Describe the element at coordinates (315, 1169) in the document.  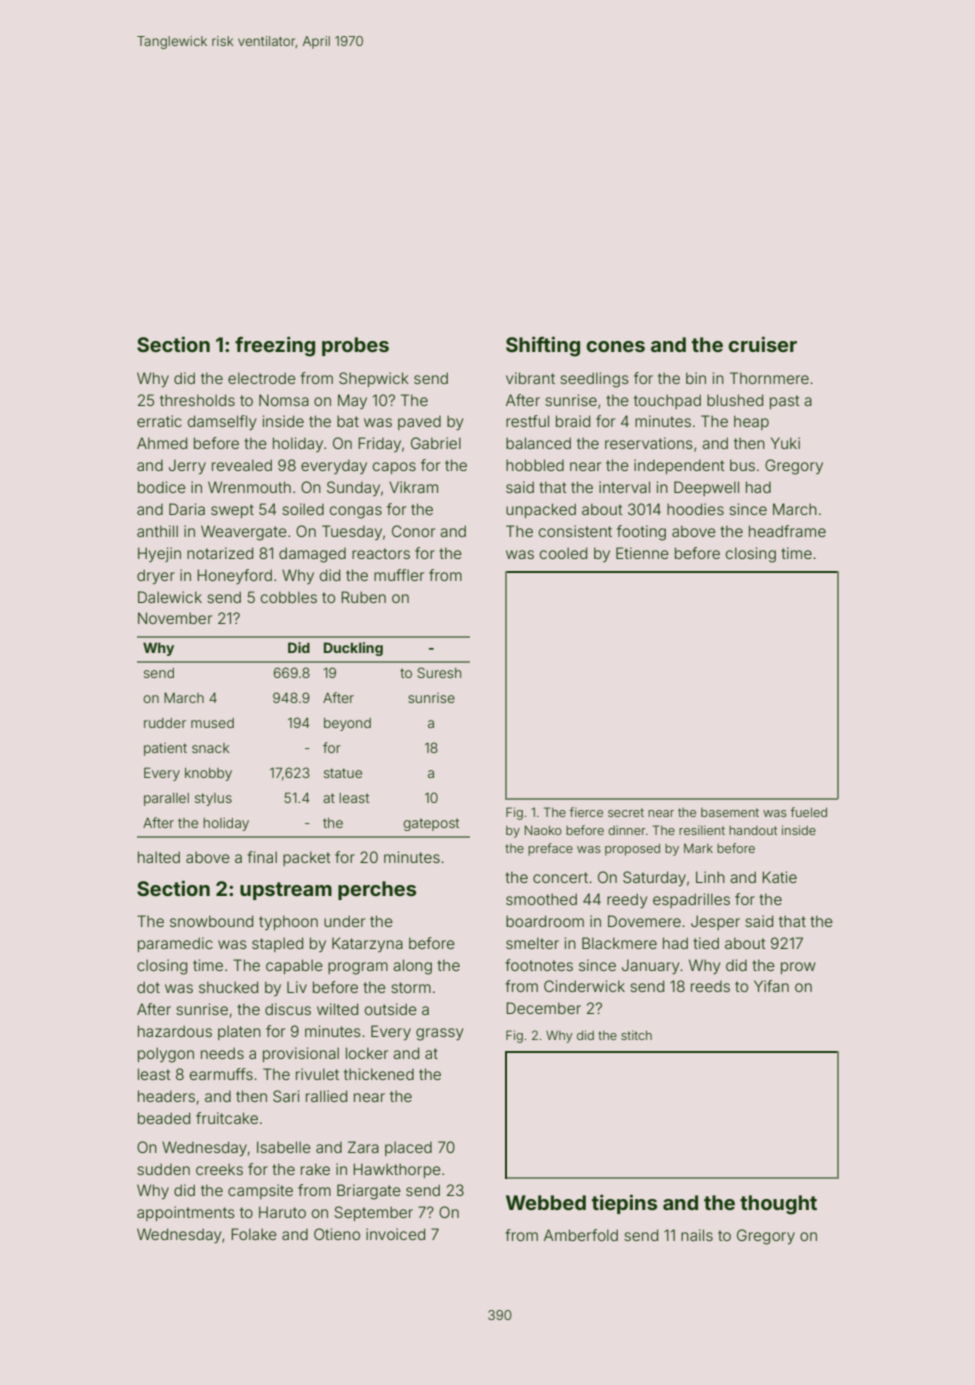
I see `rake` at that location.
